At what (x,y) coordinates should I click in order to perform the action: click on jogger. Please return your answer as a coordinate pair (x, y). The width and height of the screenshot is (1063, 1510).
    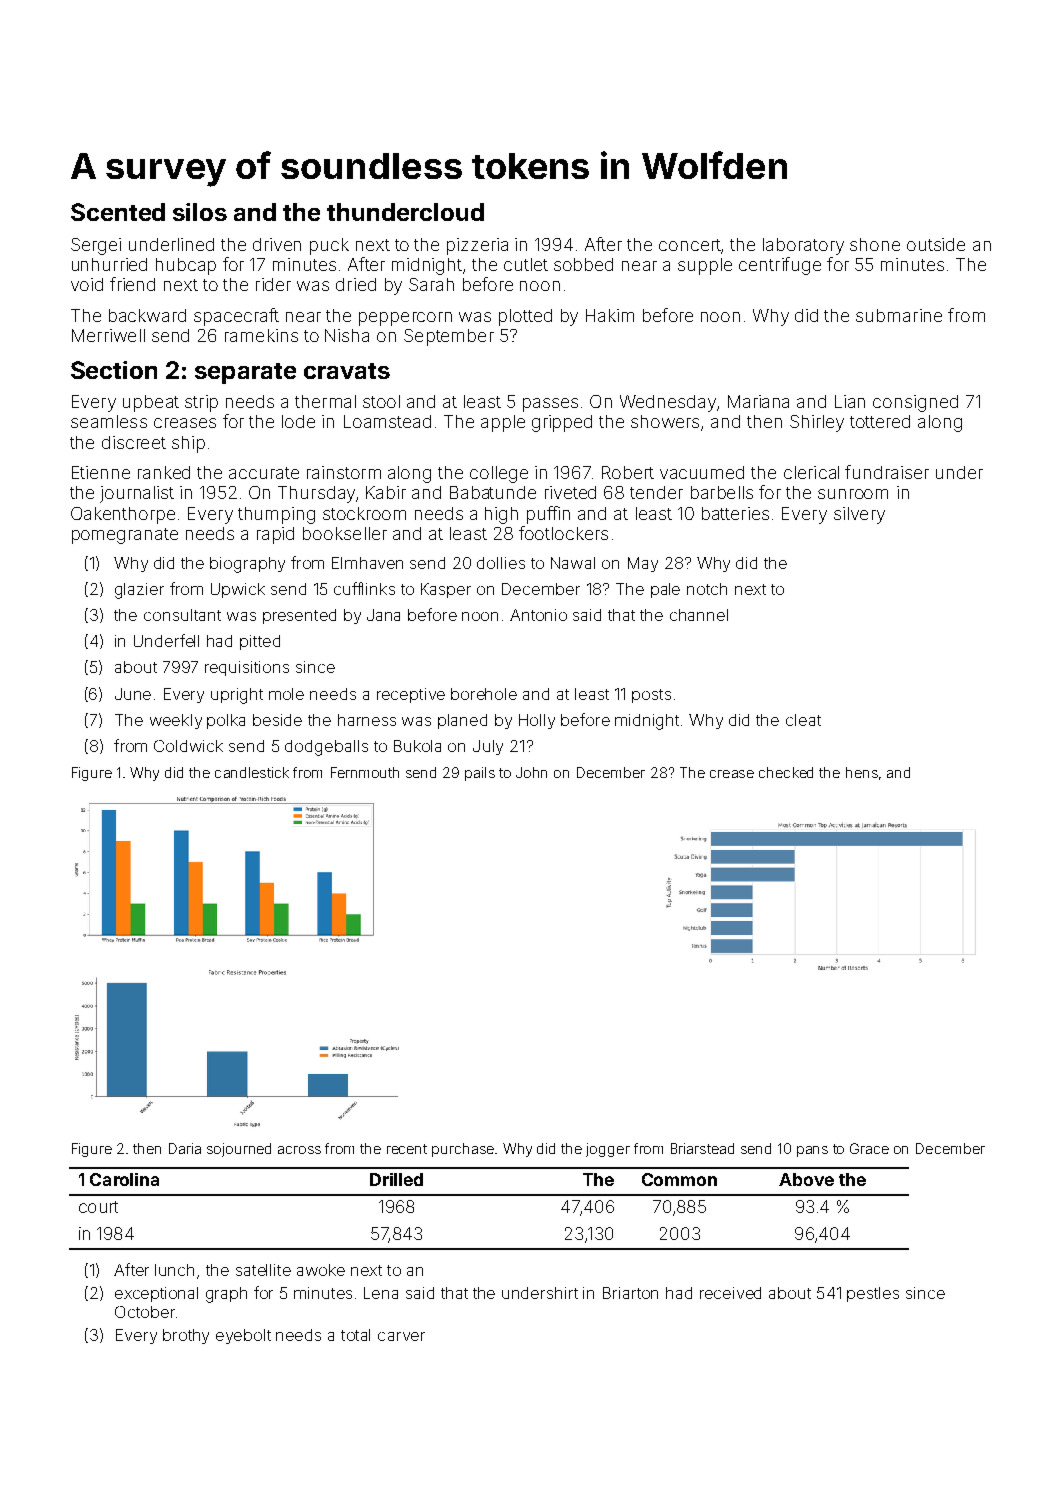
    Looking at the image, I should click on (608, 1150).
